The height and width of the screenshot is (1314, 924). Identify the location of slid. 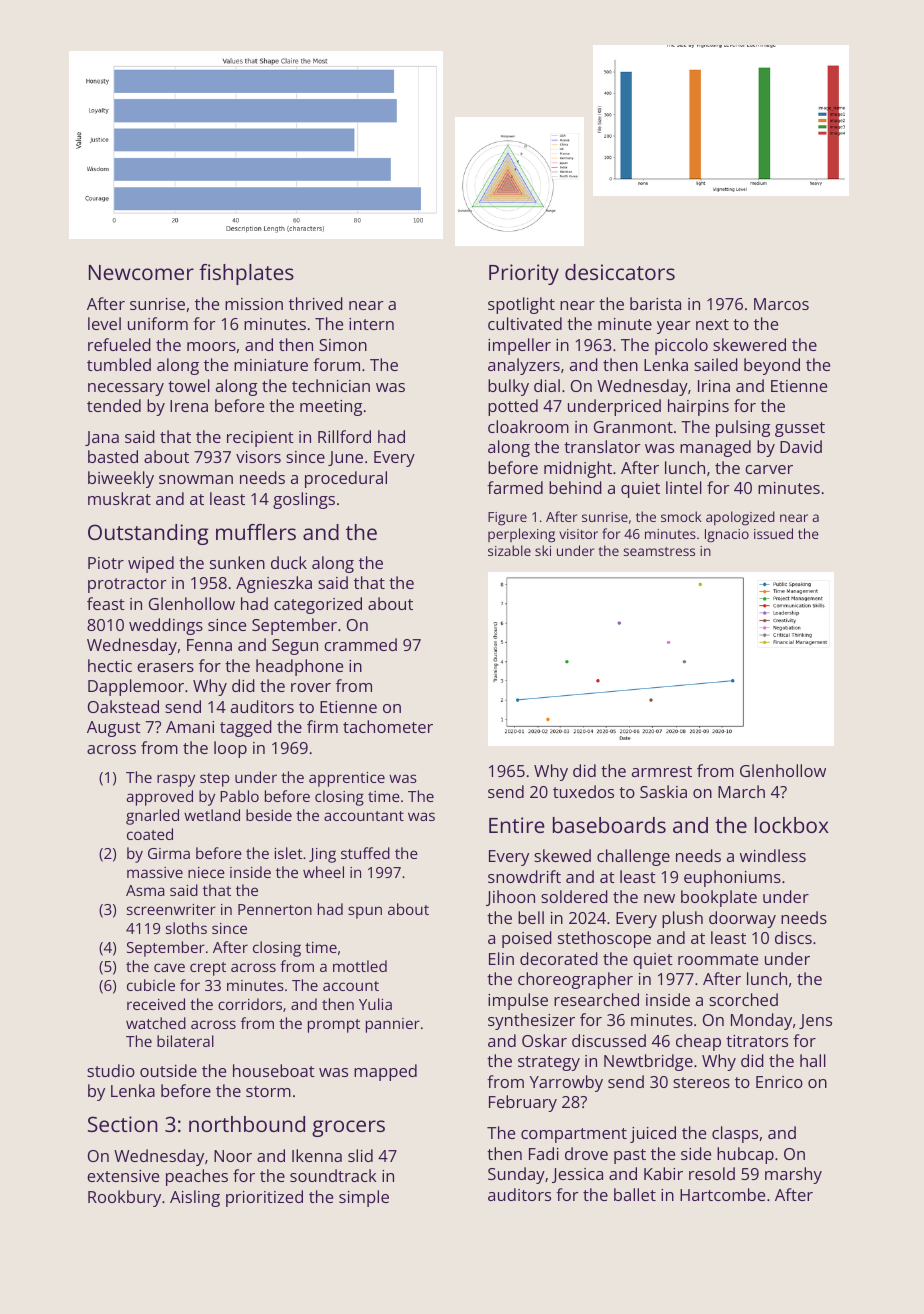
(360, 1155).
